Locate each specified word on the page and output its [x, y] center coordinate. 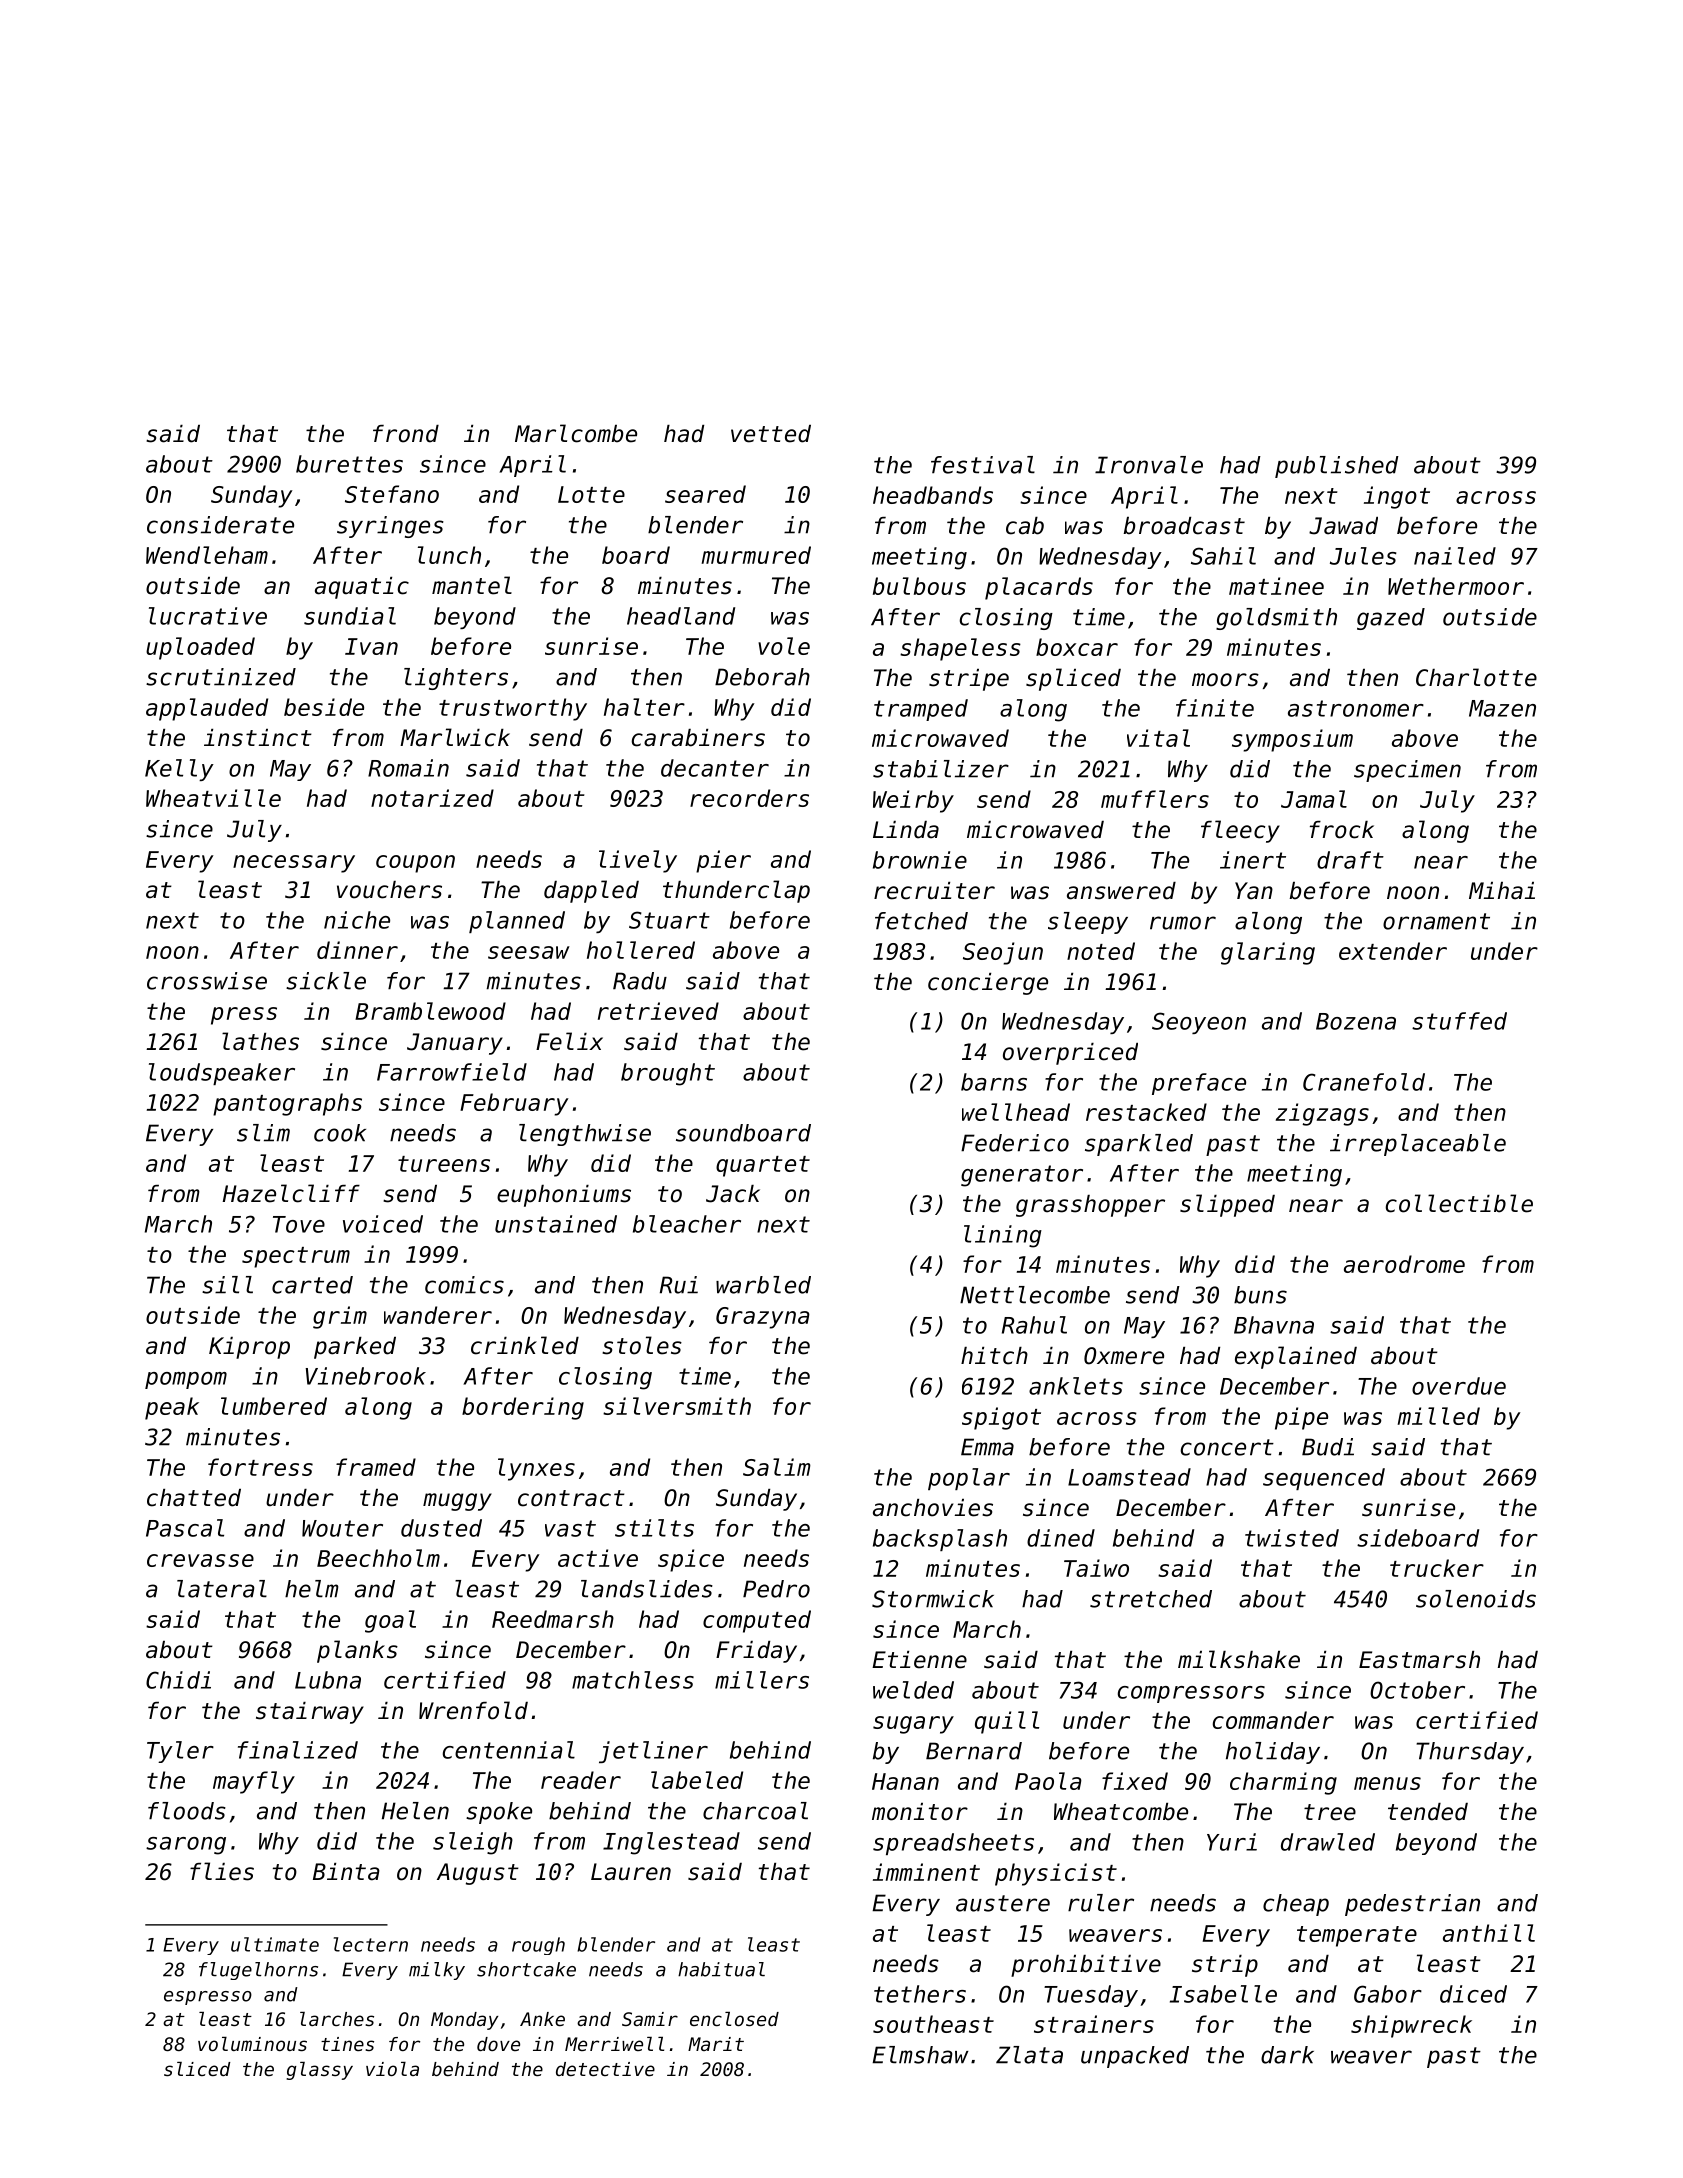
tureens [444, 1164]
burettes [349, 464]
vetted [771, 434]
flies [222, 1871]
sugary [913, 1725]
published [1337, 467]
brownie [920, 860]
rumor [1183, 923]
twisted [1292, 1538]
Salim [777, 1467]
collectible [1459, 1203]
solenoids [1476, 1599]
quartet [763, 1166]
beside [324, 707]
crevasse [200, 1560]
